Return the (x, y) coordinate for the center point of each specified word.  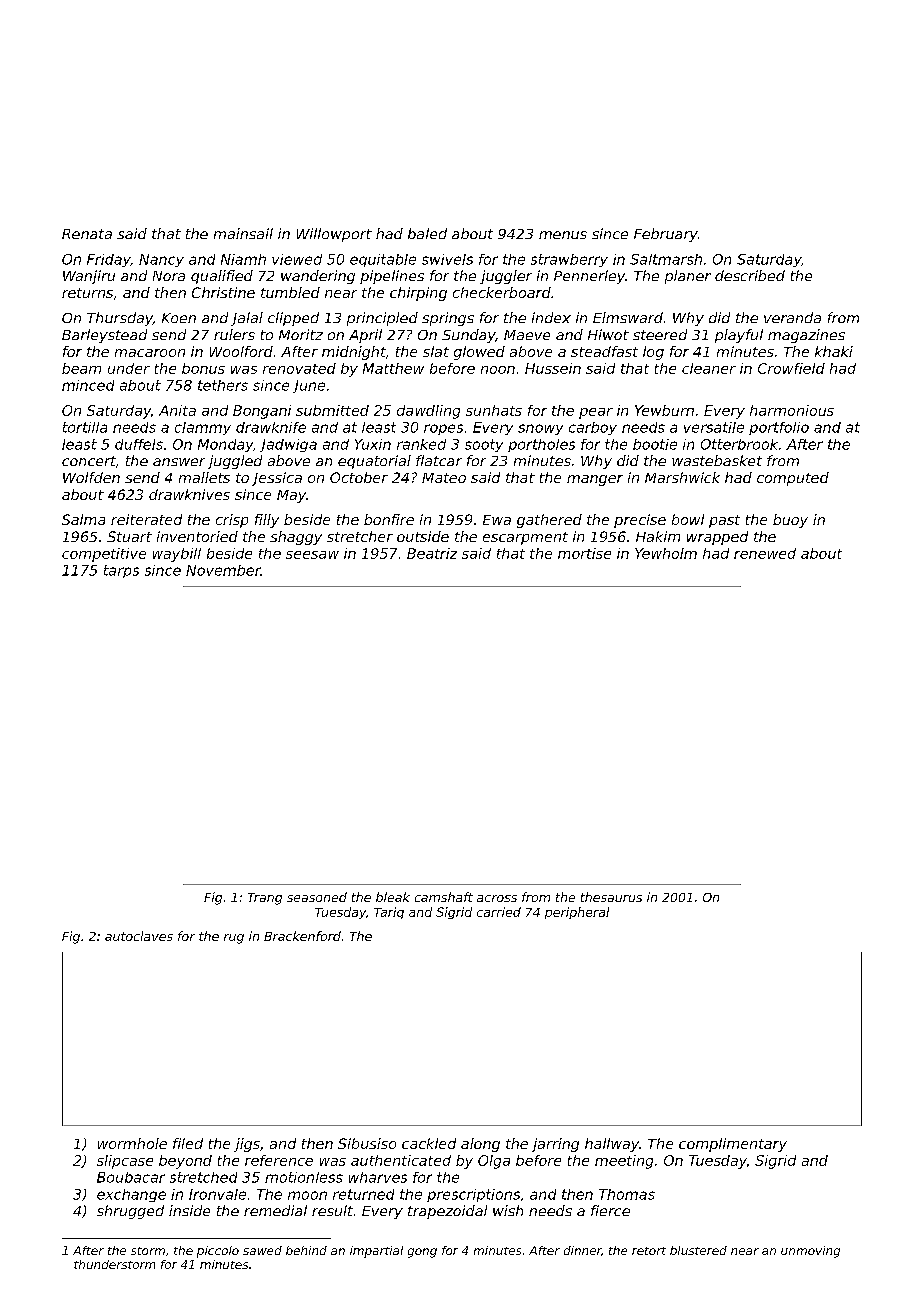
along (480, 1145)
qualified (222, 277)
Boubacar (131, 1177)
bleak (393, 897)
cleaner (709, 368)
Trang (265, 899)
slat (436, 351)
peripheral (577, 913)
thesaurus (611, 897)
